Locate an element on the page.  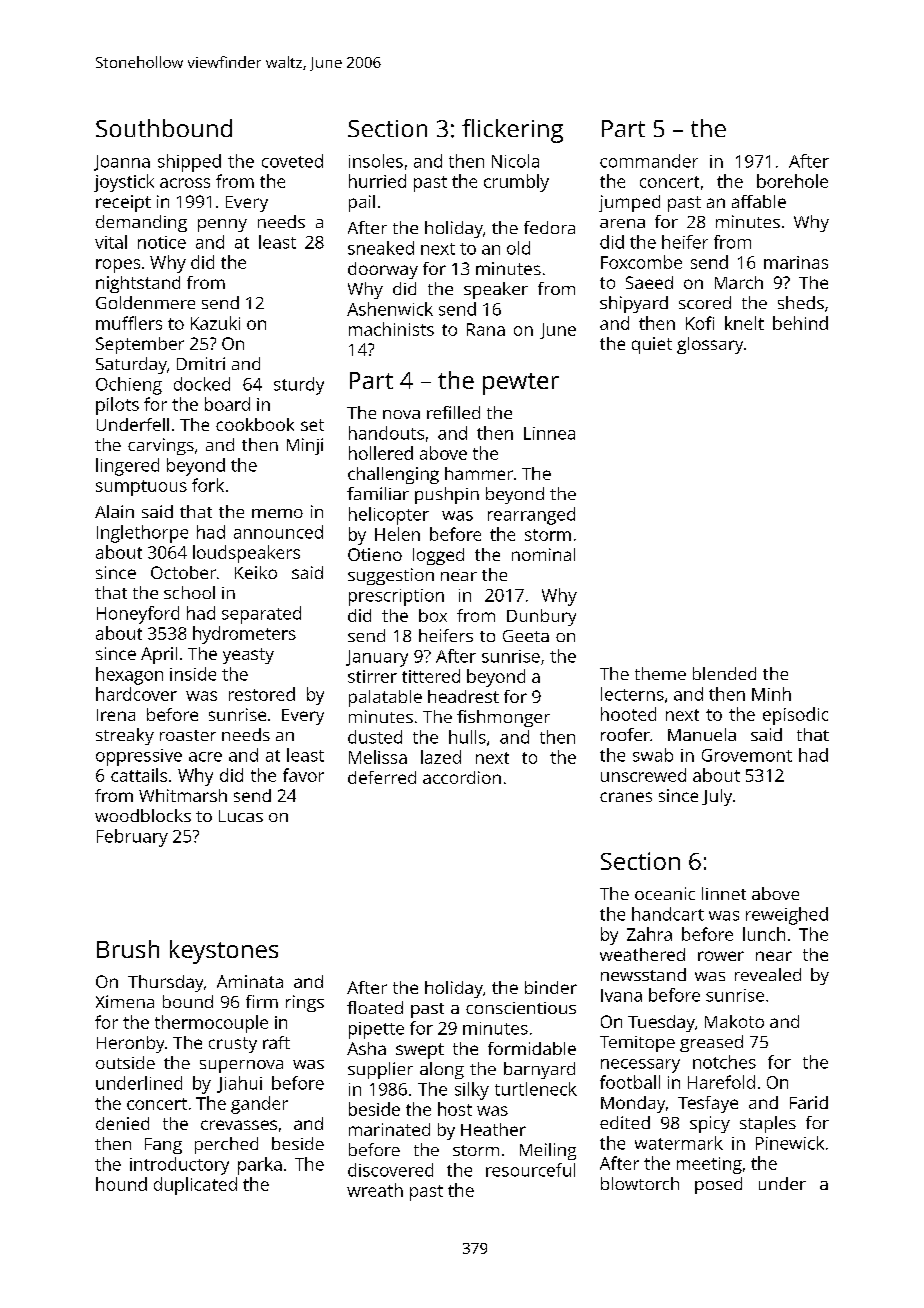
Joanna is located at coordinates (122, 163).
